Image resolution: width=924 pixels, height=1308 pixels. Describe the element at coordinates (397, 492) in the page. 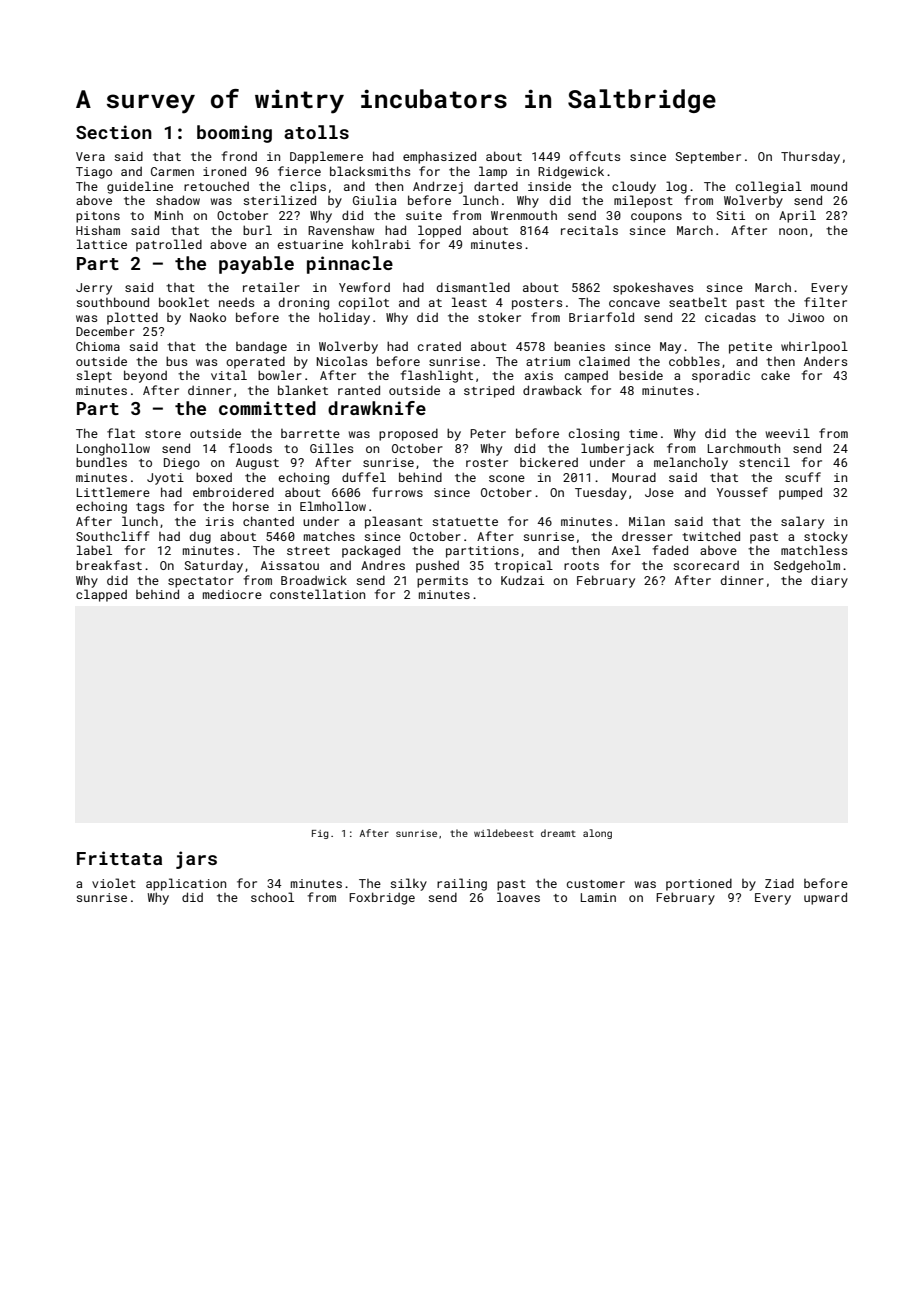

I see `furrows` at that location.
